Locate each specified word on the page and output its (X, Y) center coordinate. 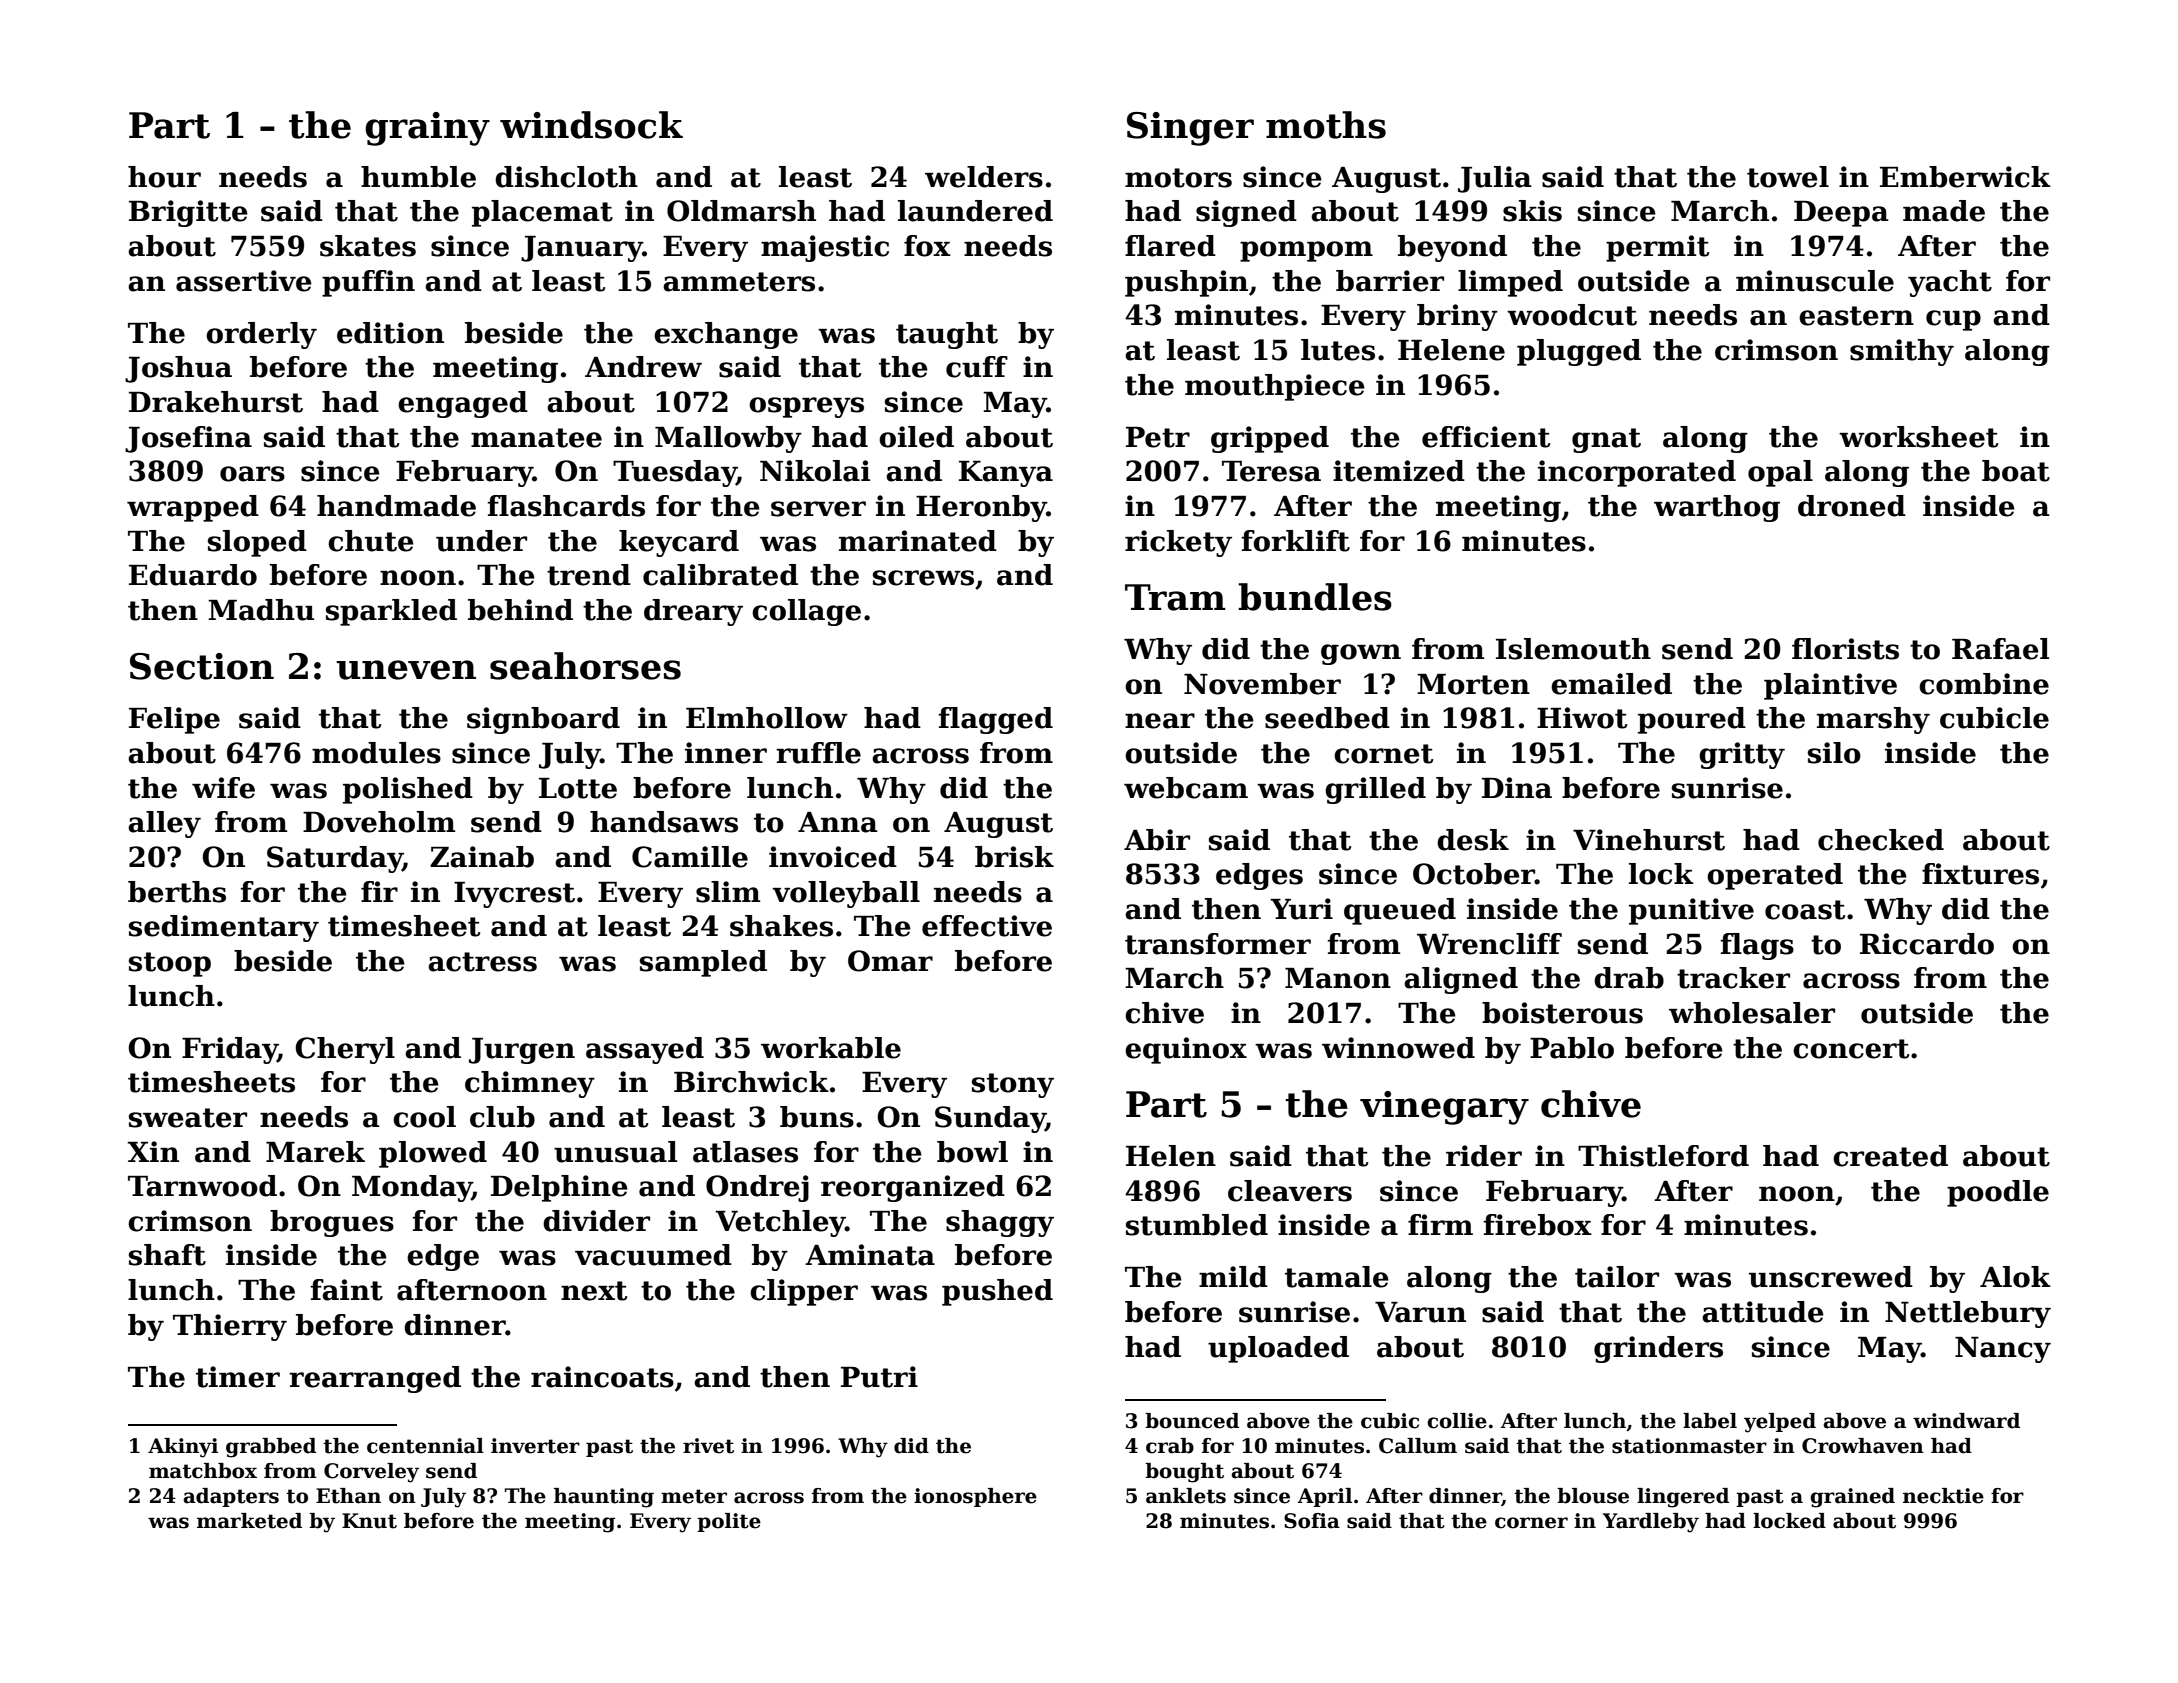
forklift (1295, 541)
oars (252, 474)
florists (1845, 649)
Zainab (482, 857)
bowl (972, 1152)
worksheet (1918, 437)
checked (1881, 840)
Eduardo (193, 575)
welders (984, 177)
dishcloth (566, 177)
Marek (315, 1152)
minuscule (1815, 281)
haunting (604, 1498)
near (1160, 721)
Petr (1158, 437)
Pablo (1572, 1048)
